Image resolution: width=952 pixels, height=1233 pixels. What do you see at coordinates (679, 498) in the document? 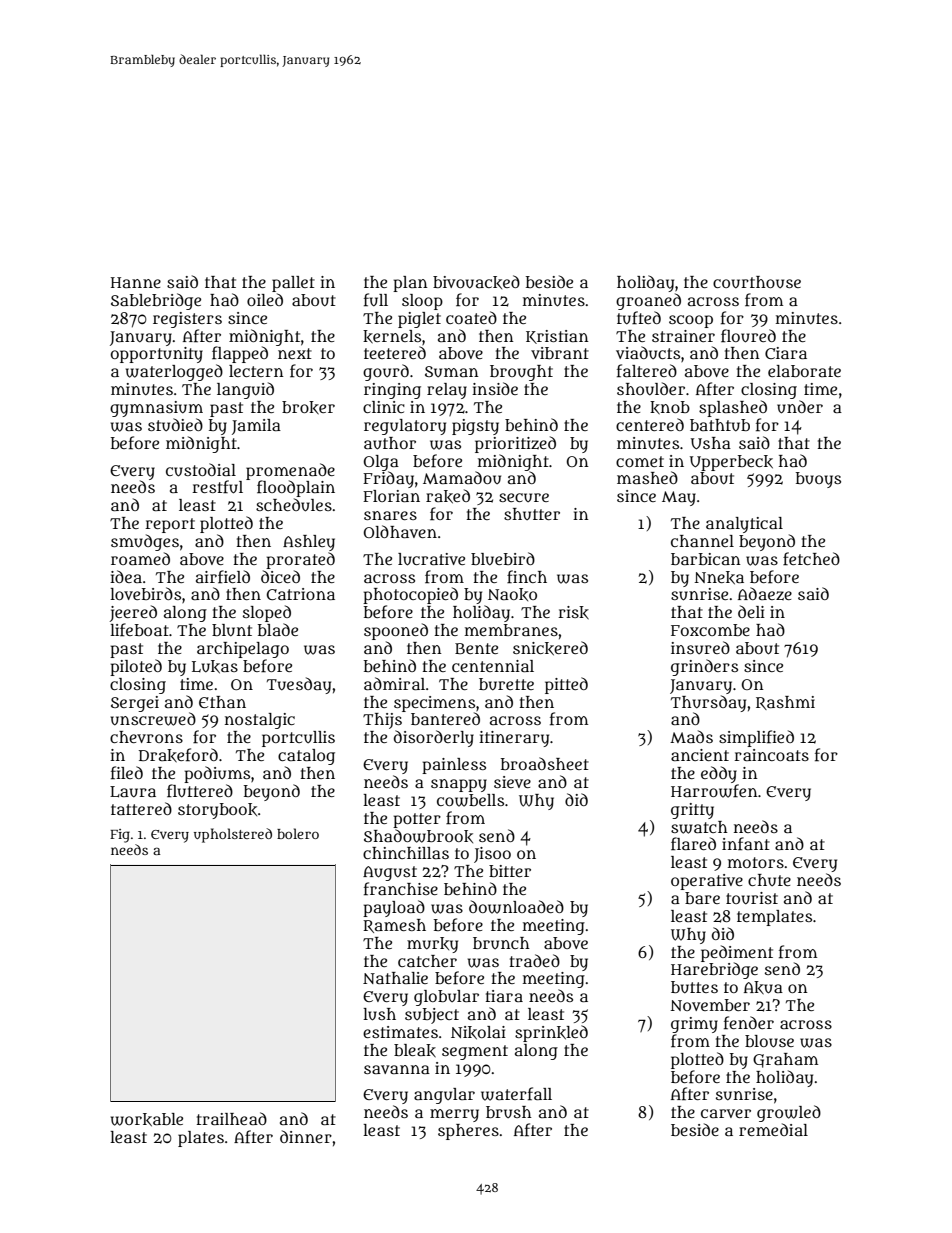
I see `May` at bounding box center [679, 498].
